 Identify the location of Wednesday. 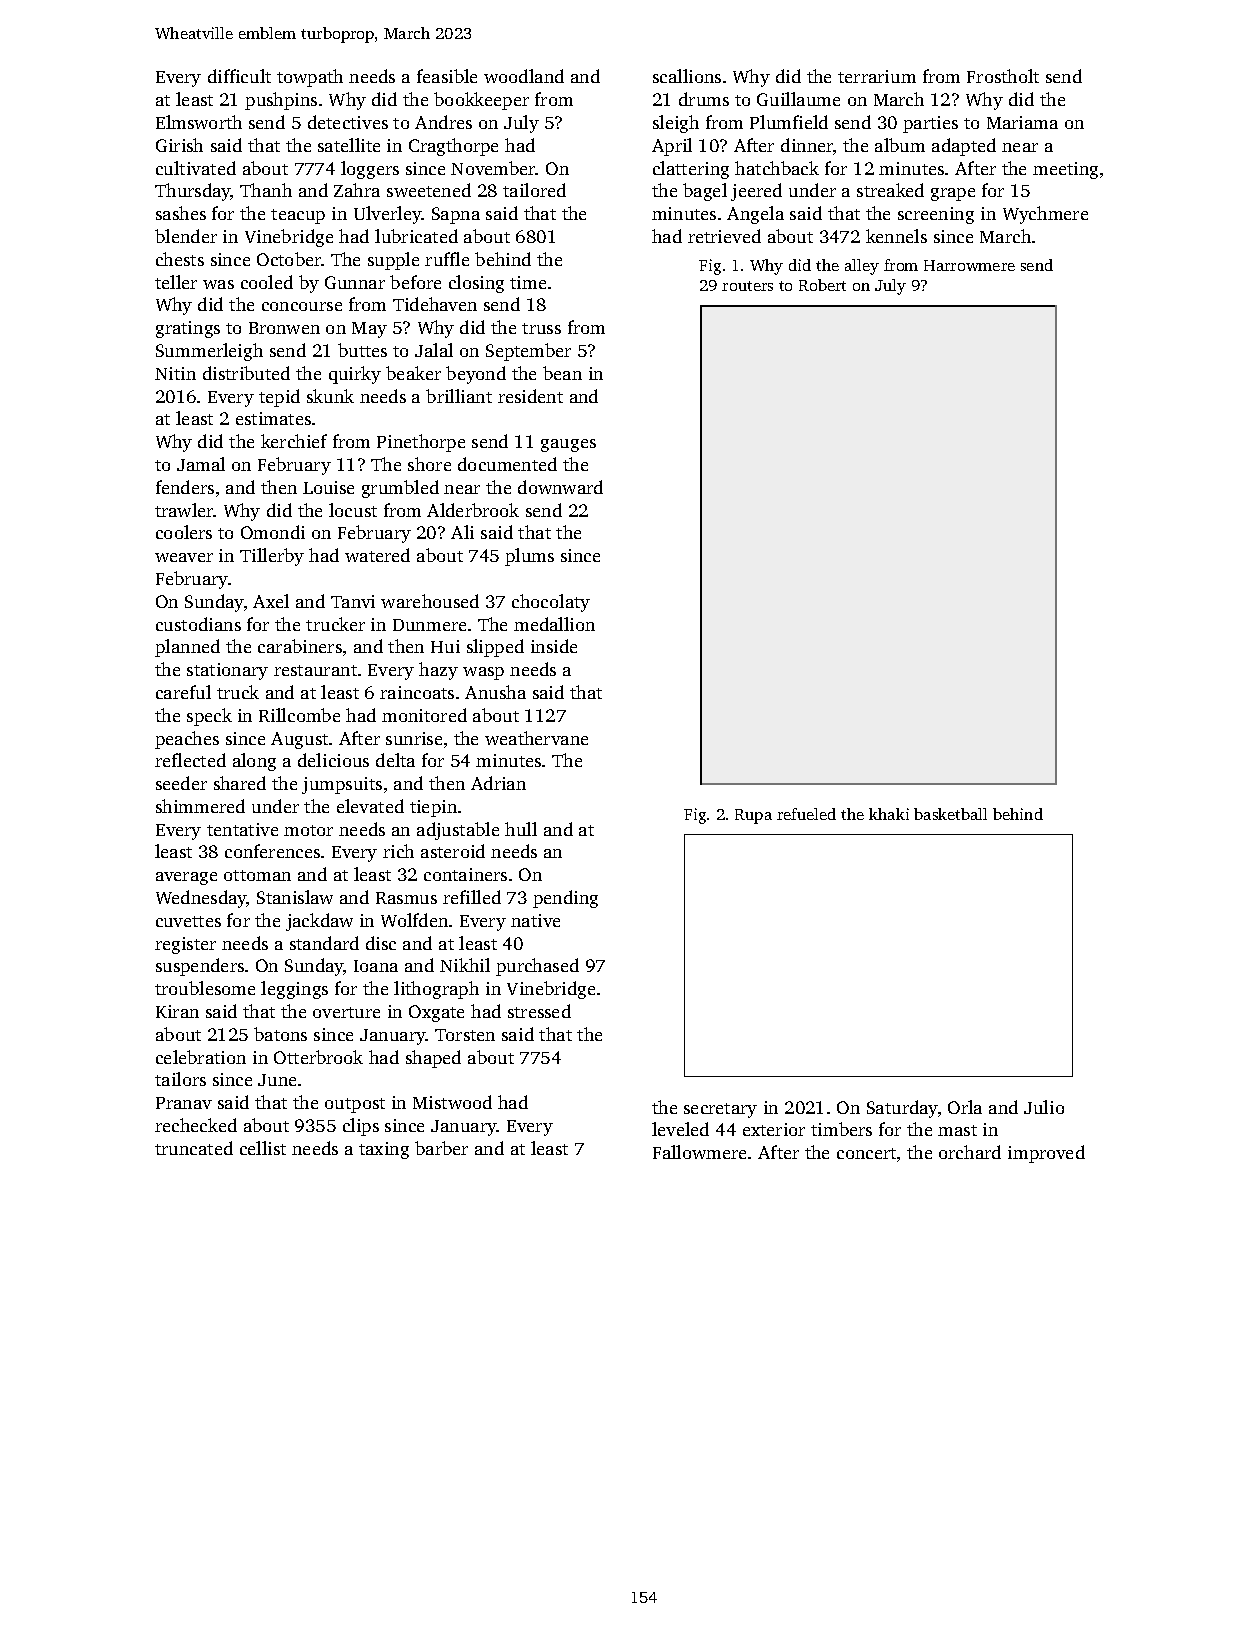
(201, 899).
